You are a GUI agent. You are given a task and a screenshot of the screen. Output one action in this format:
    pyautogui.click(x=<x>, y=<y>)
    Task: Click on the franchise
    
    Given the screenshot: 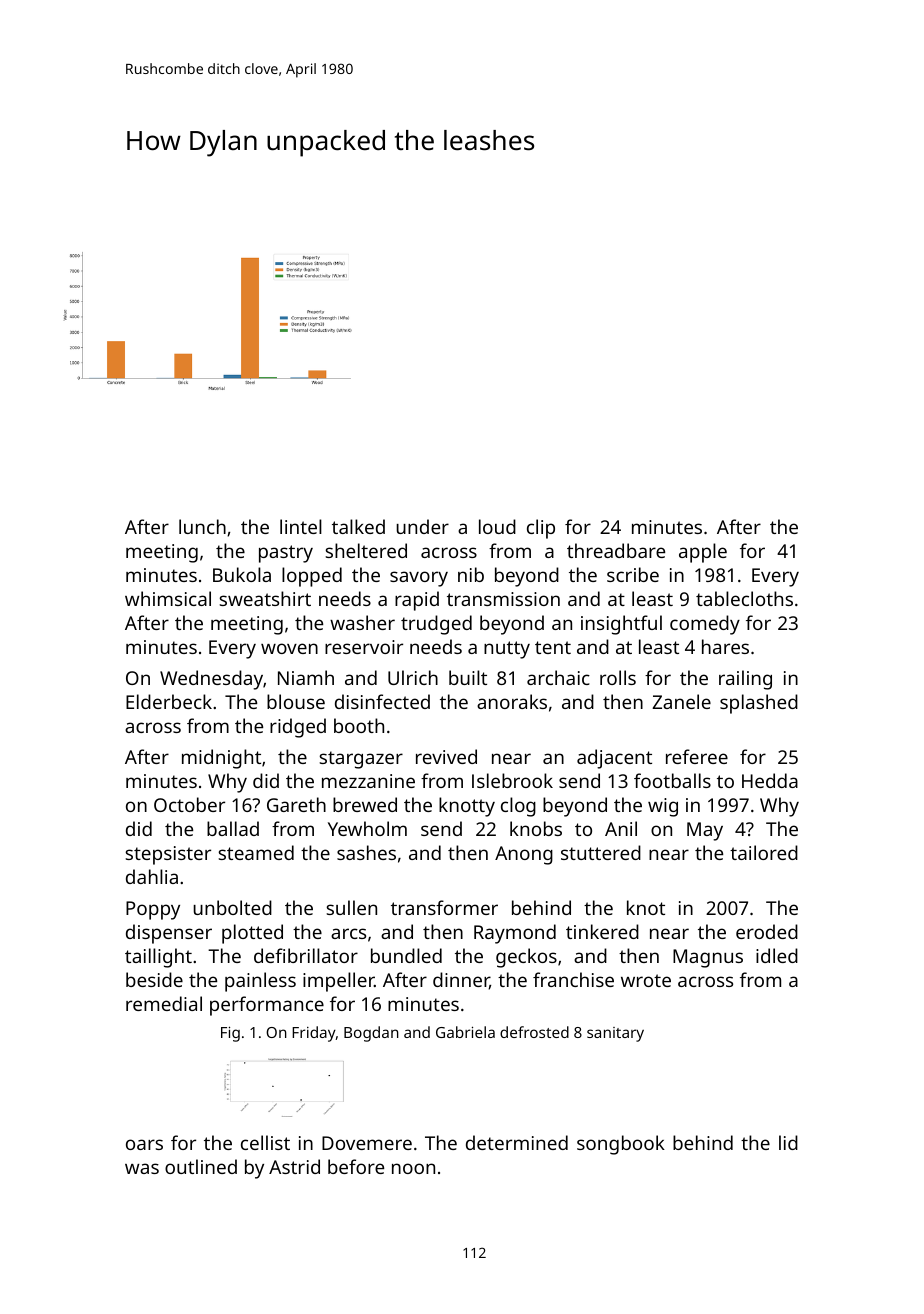 What is the action you would take?
    pyautogui.click(x=573, y=979)
